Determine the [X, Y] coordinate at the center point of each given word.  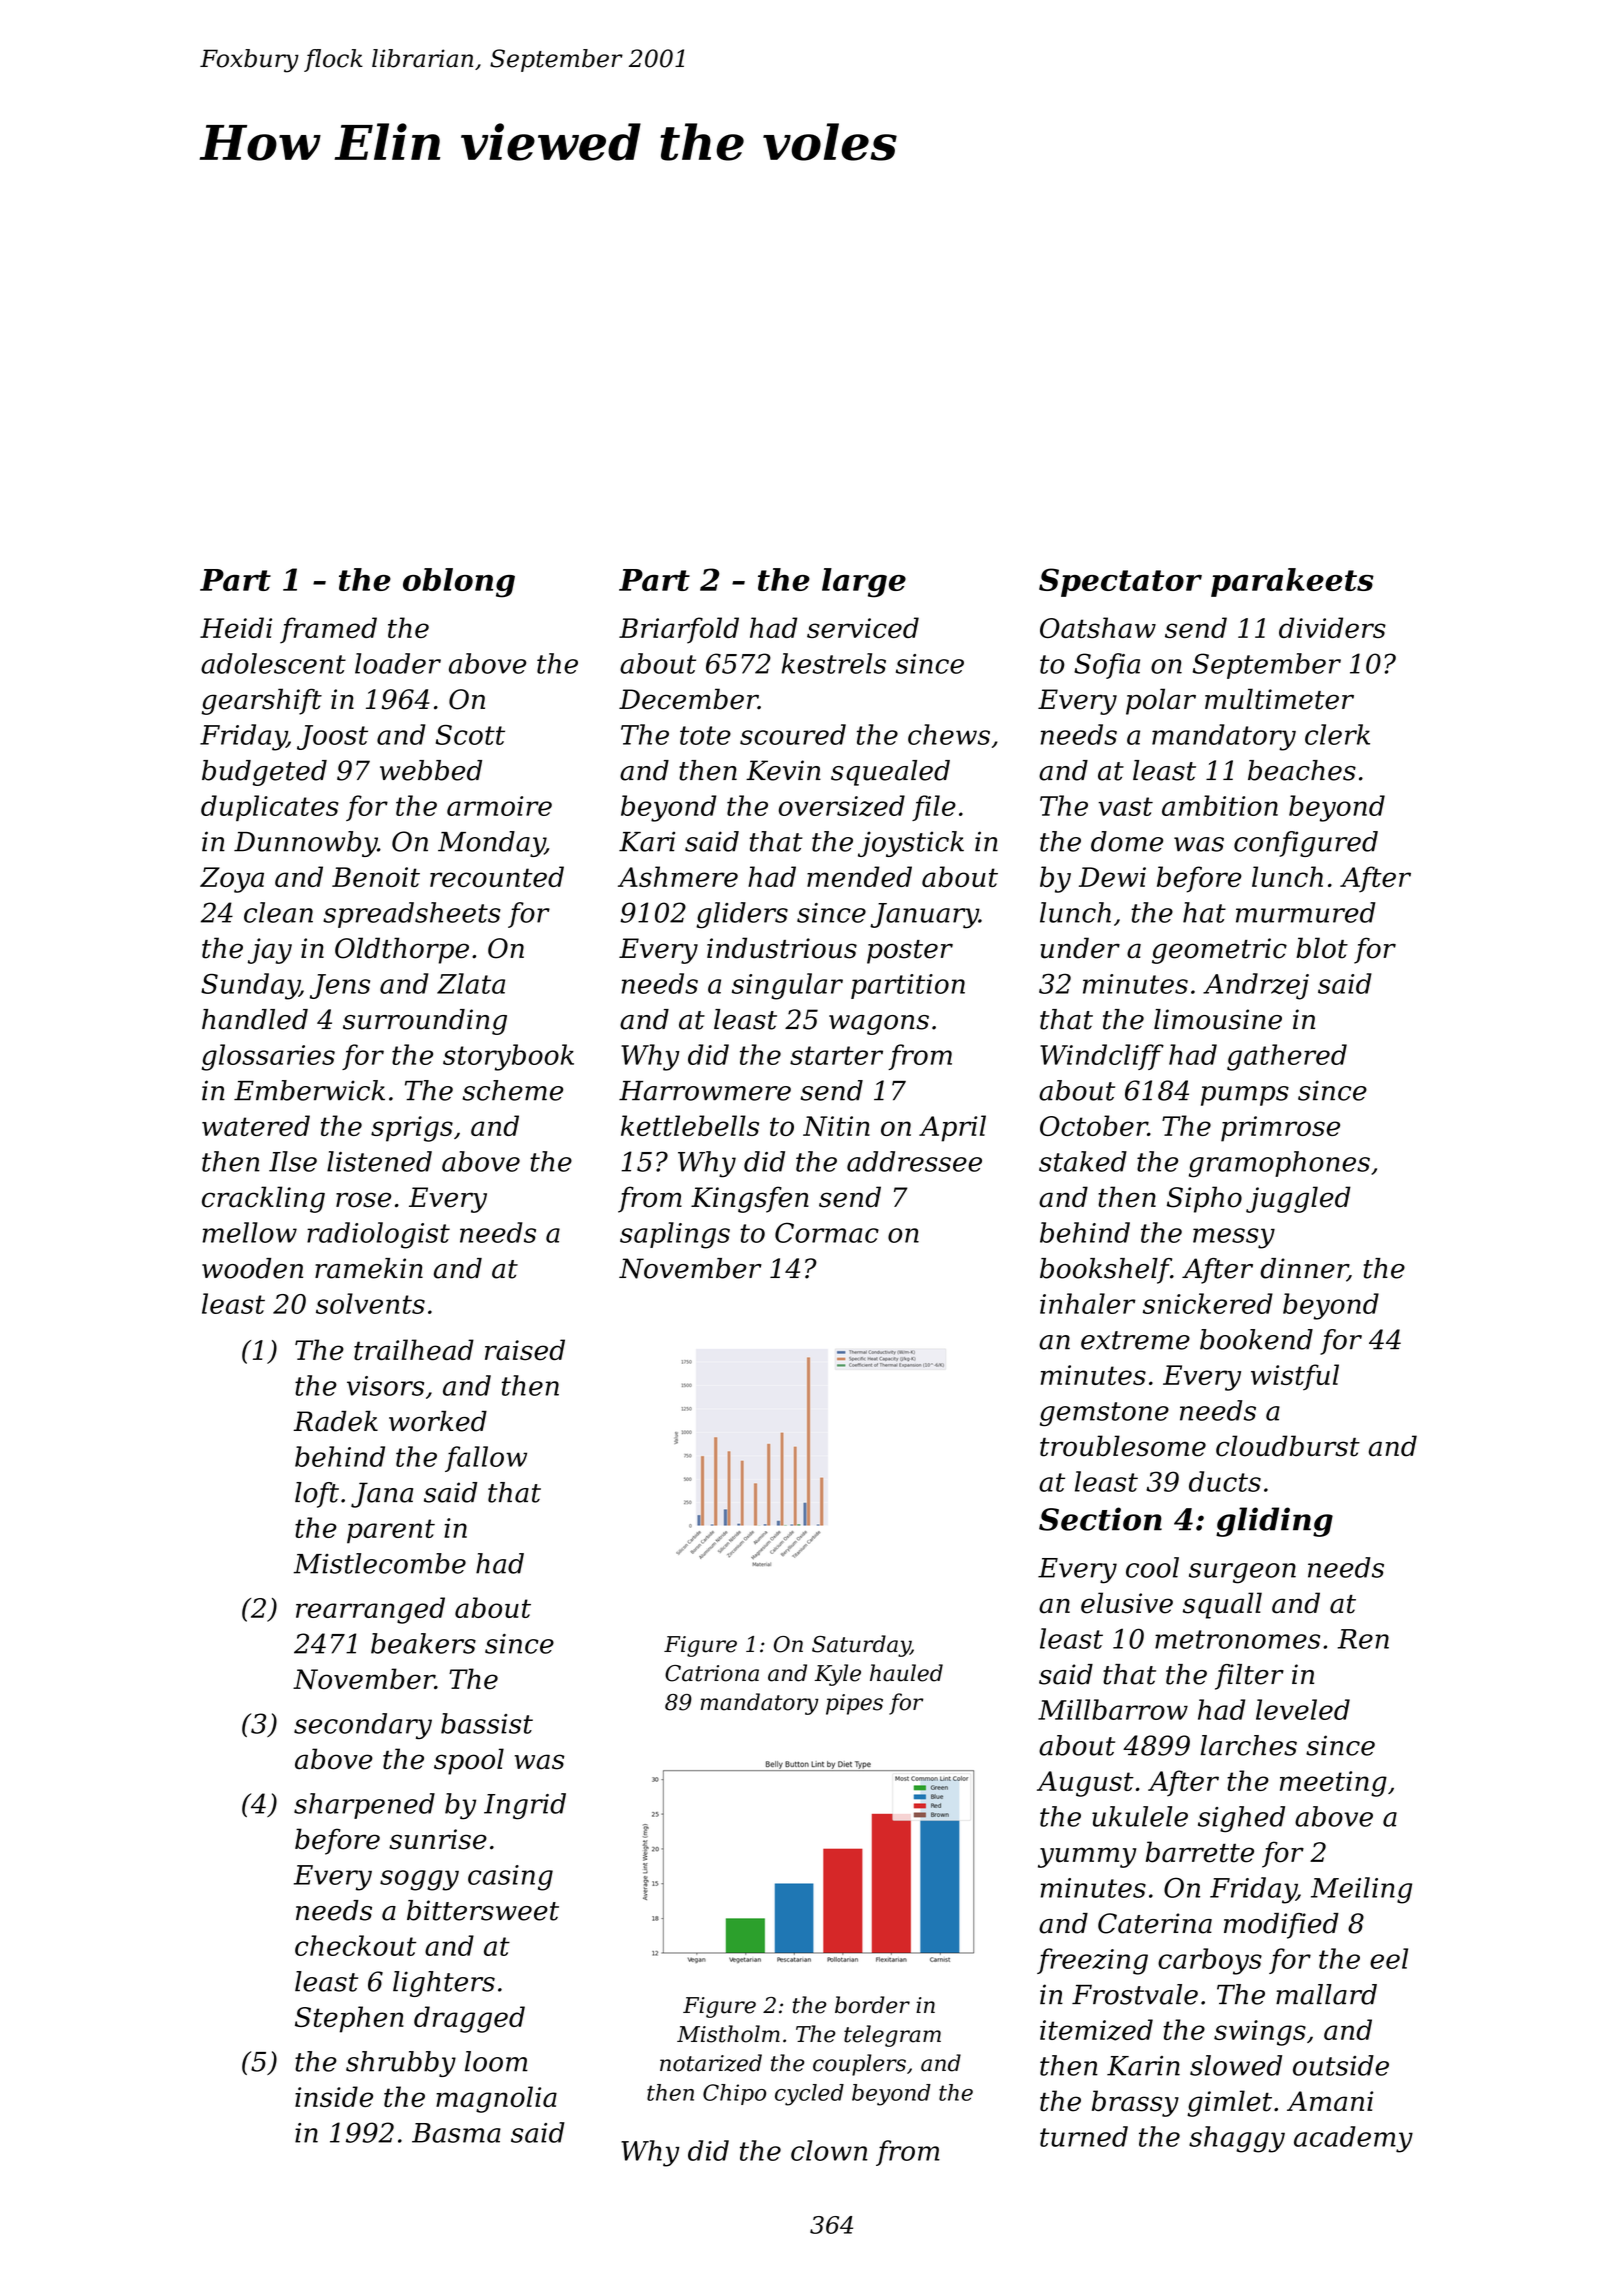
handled [255, 1019]
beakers [423, 1643]
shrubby [401, 2064]
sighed [1241, 1819]
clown [829, 2150]
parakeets [1292, 582]
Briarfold [679, 630]
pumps [1245, 1096]
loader [398, 663]
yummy [1087, 1857]
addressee [914, 1161]
